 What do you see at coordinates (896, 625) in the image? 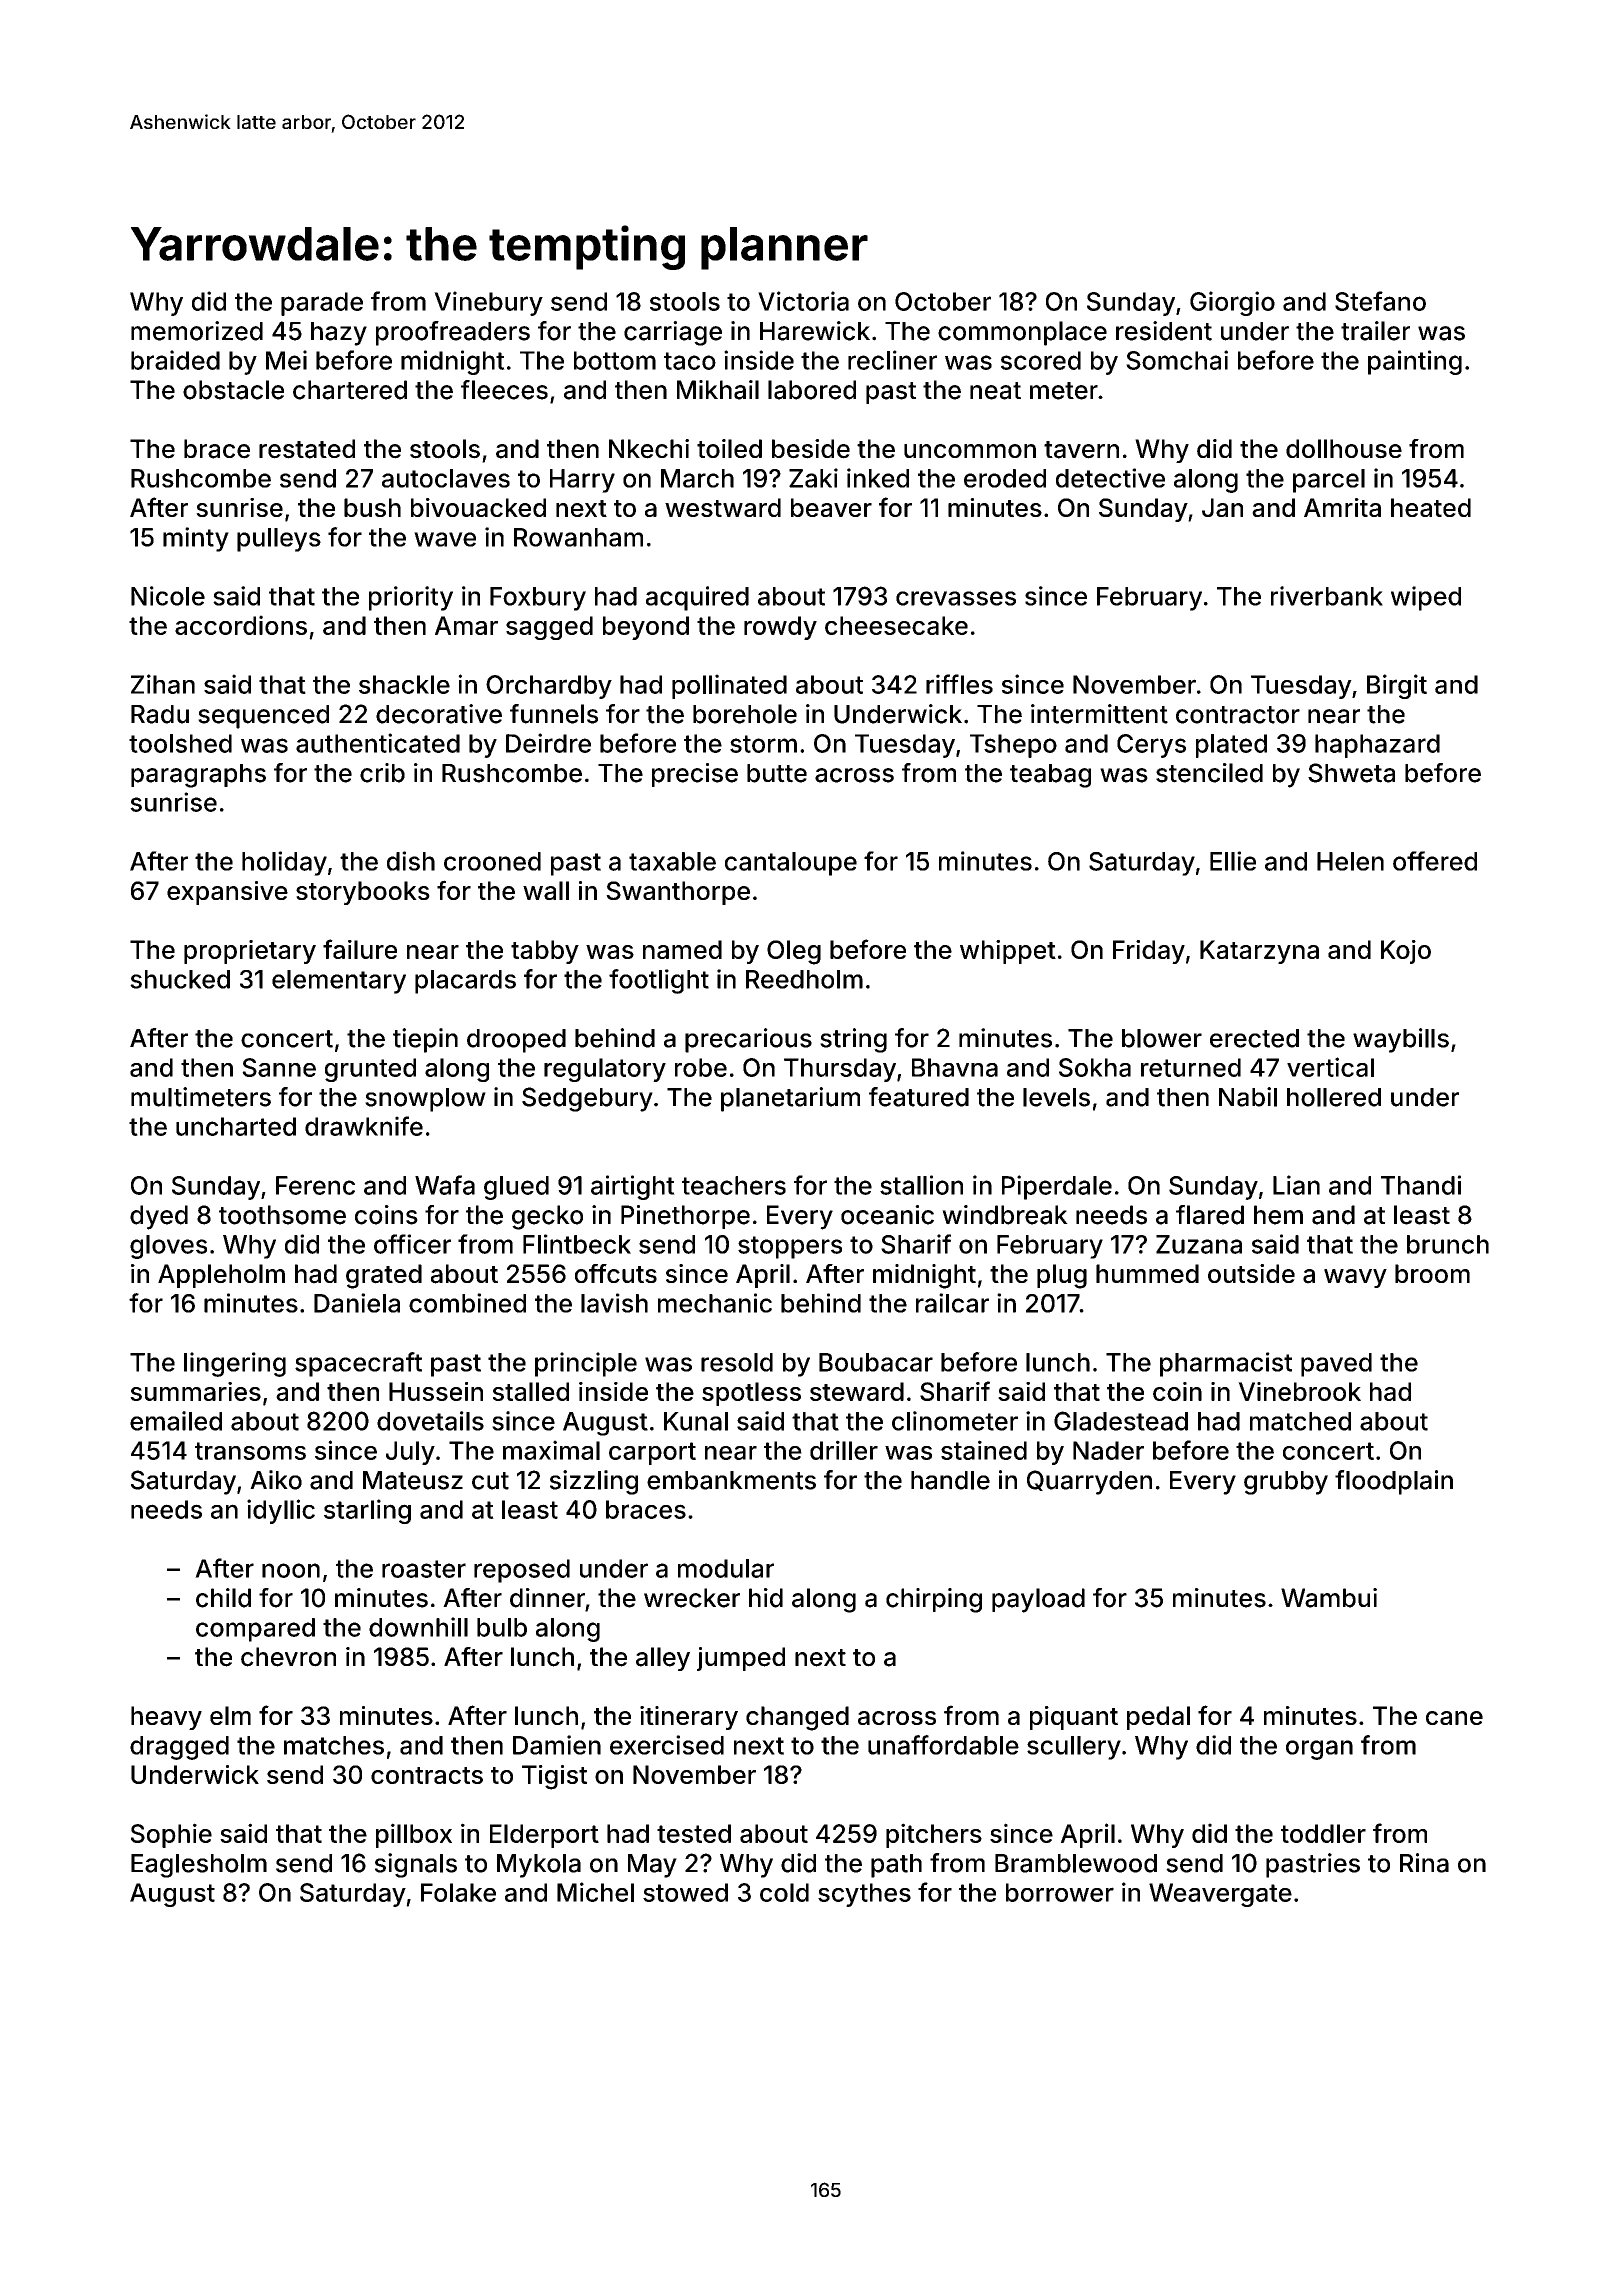
I see `cheesecake` at bounding box center [896, 625].
